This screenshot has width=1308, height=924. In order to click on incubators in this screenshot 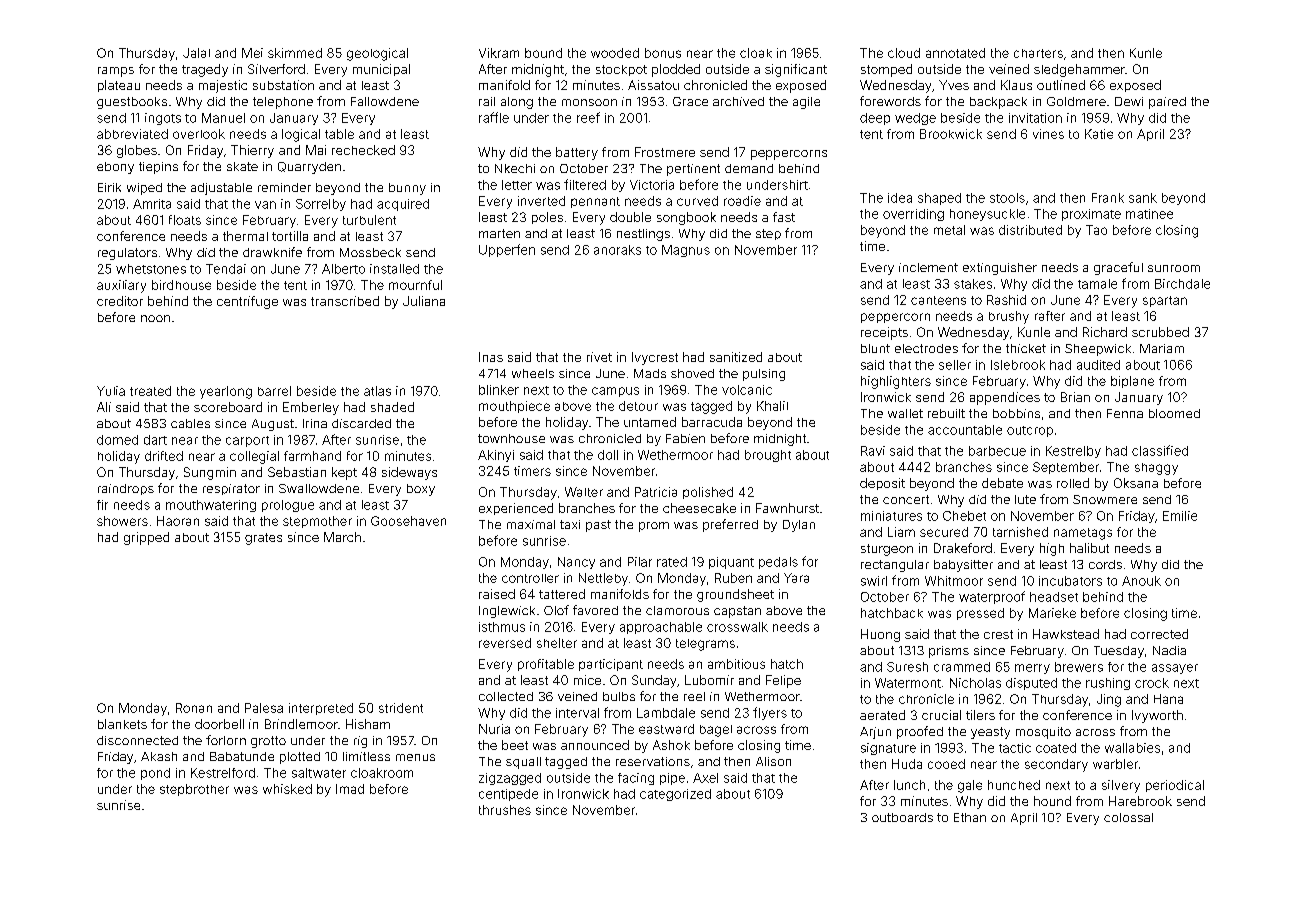, I will do `click(1070, 581)`.
